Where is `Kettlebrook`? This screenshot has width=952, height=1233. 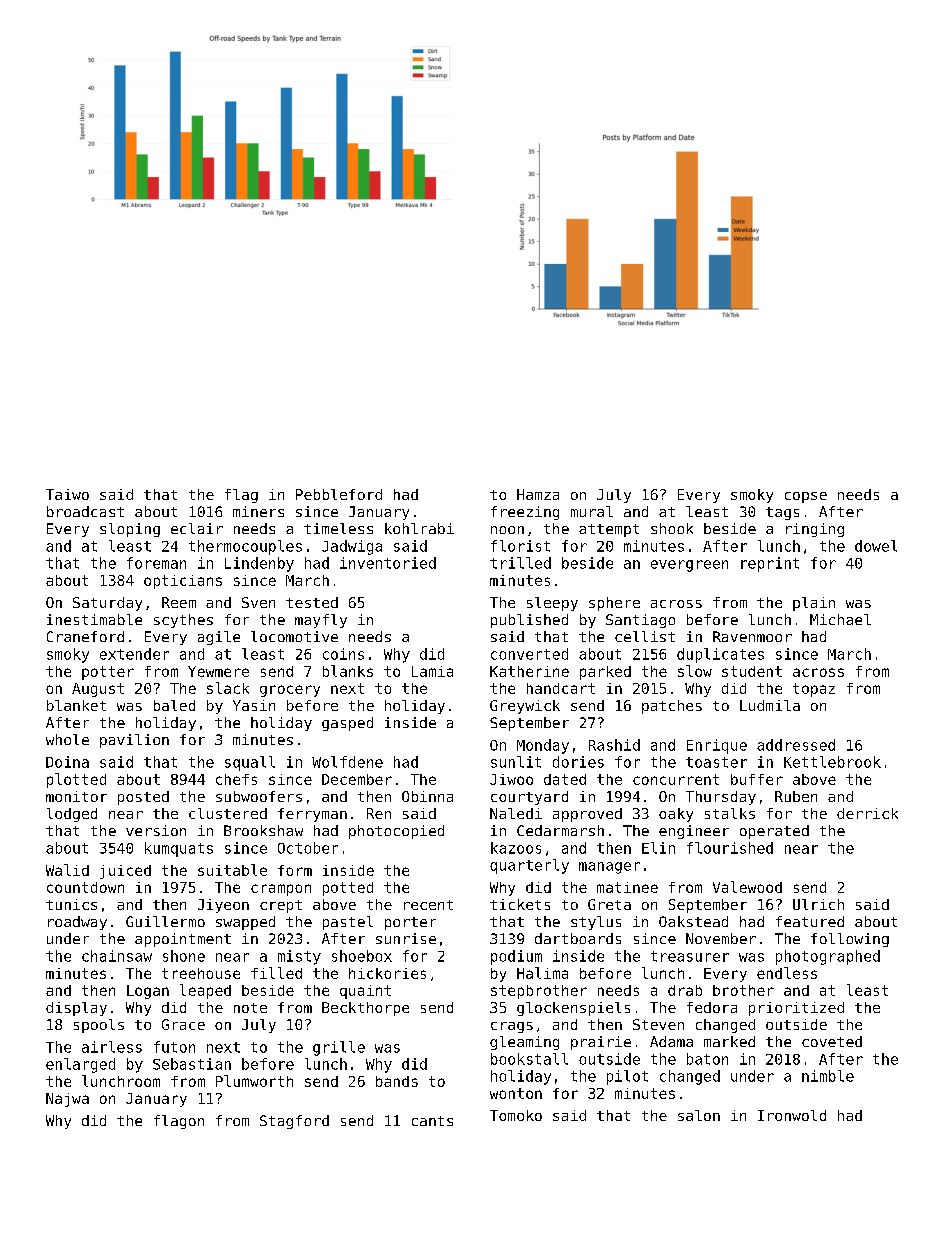 Kettlebrook is located at coordinates (832, 762).
